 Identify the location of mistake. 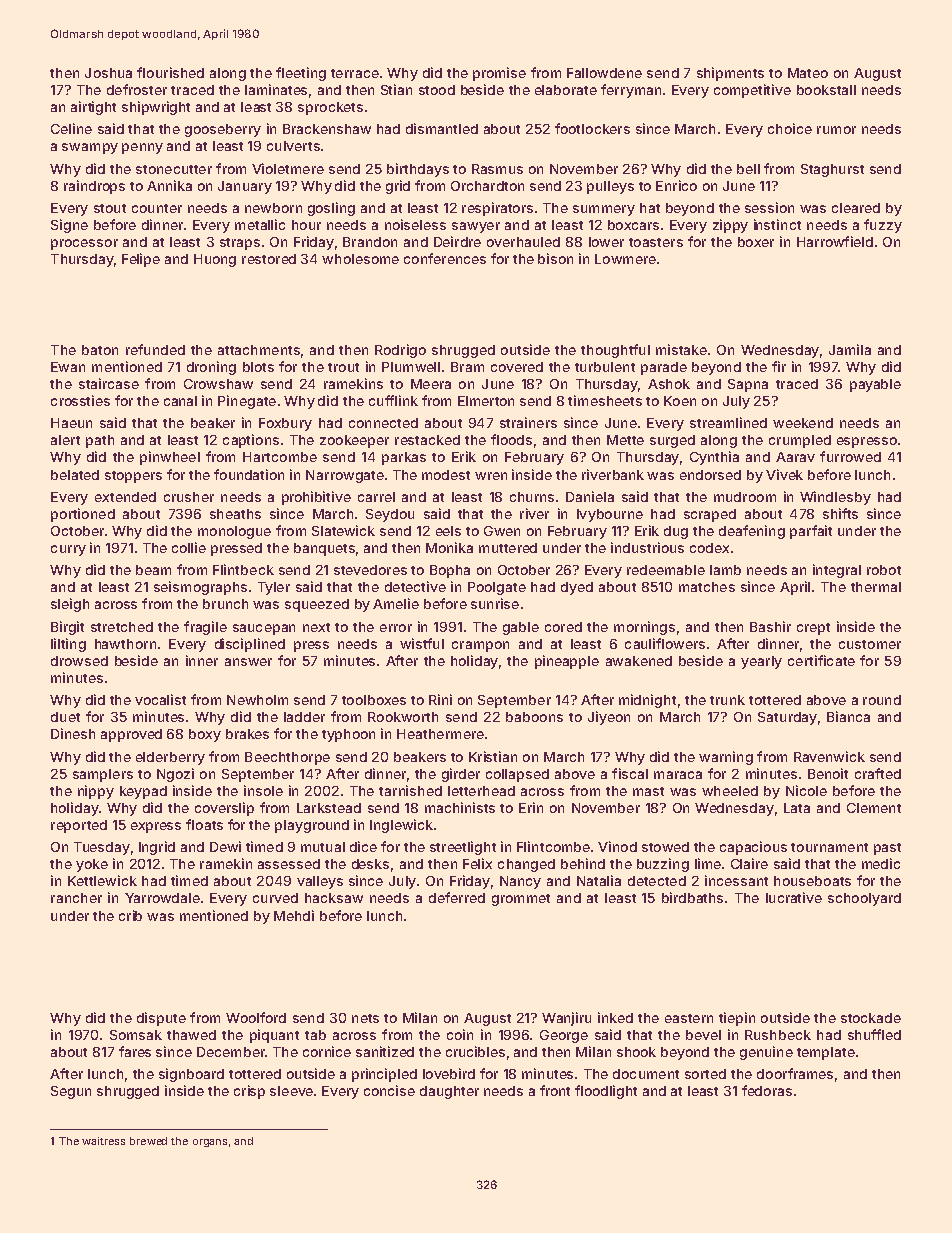
(681, 349).
